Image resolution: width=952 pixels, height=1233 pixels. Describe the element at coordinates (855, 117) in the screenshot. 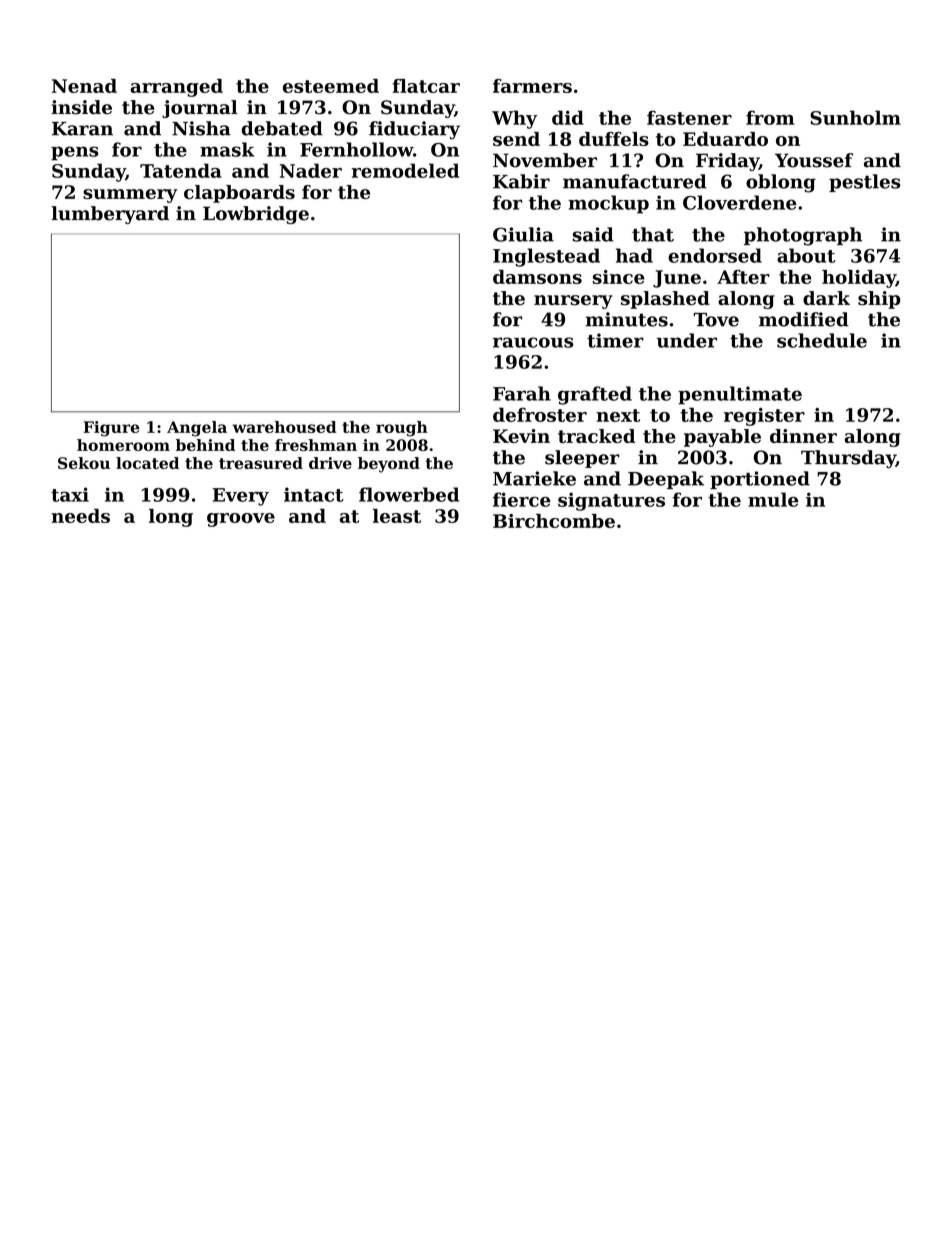

I see `Sunholm` at that location.
